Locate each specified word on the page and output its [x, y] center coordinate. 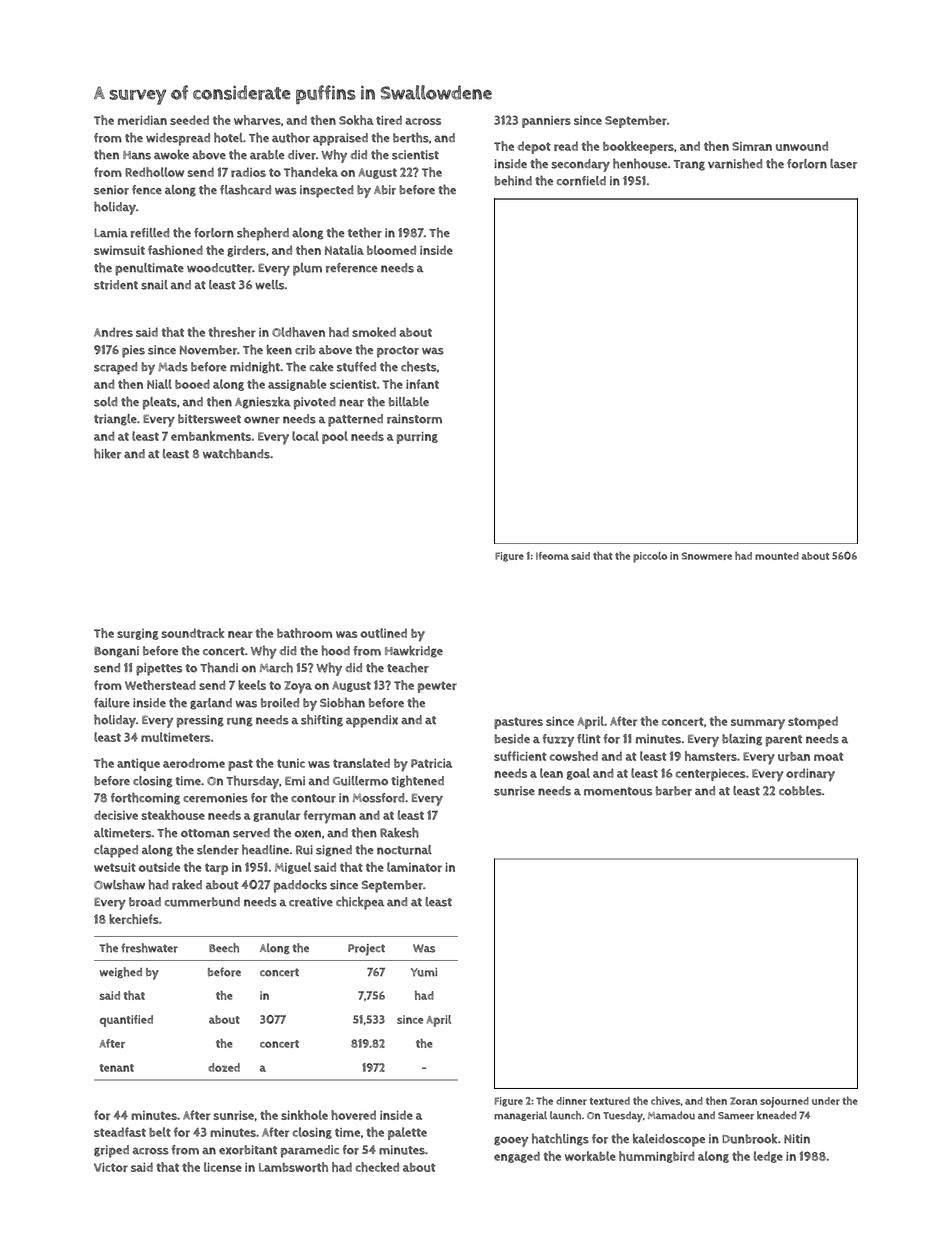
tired [389, 120]
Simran [752, 146]
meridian [142, 120]
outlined [383, 633]
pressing [200, 721]
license [223, 1167]
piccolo [650, 557]
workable [590, 1156]
